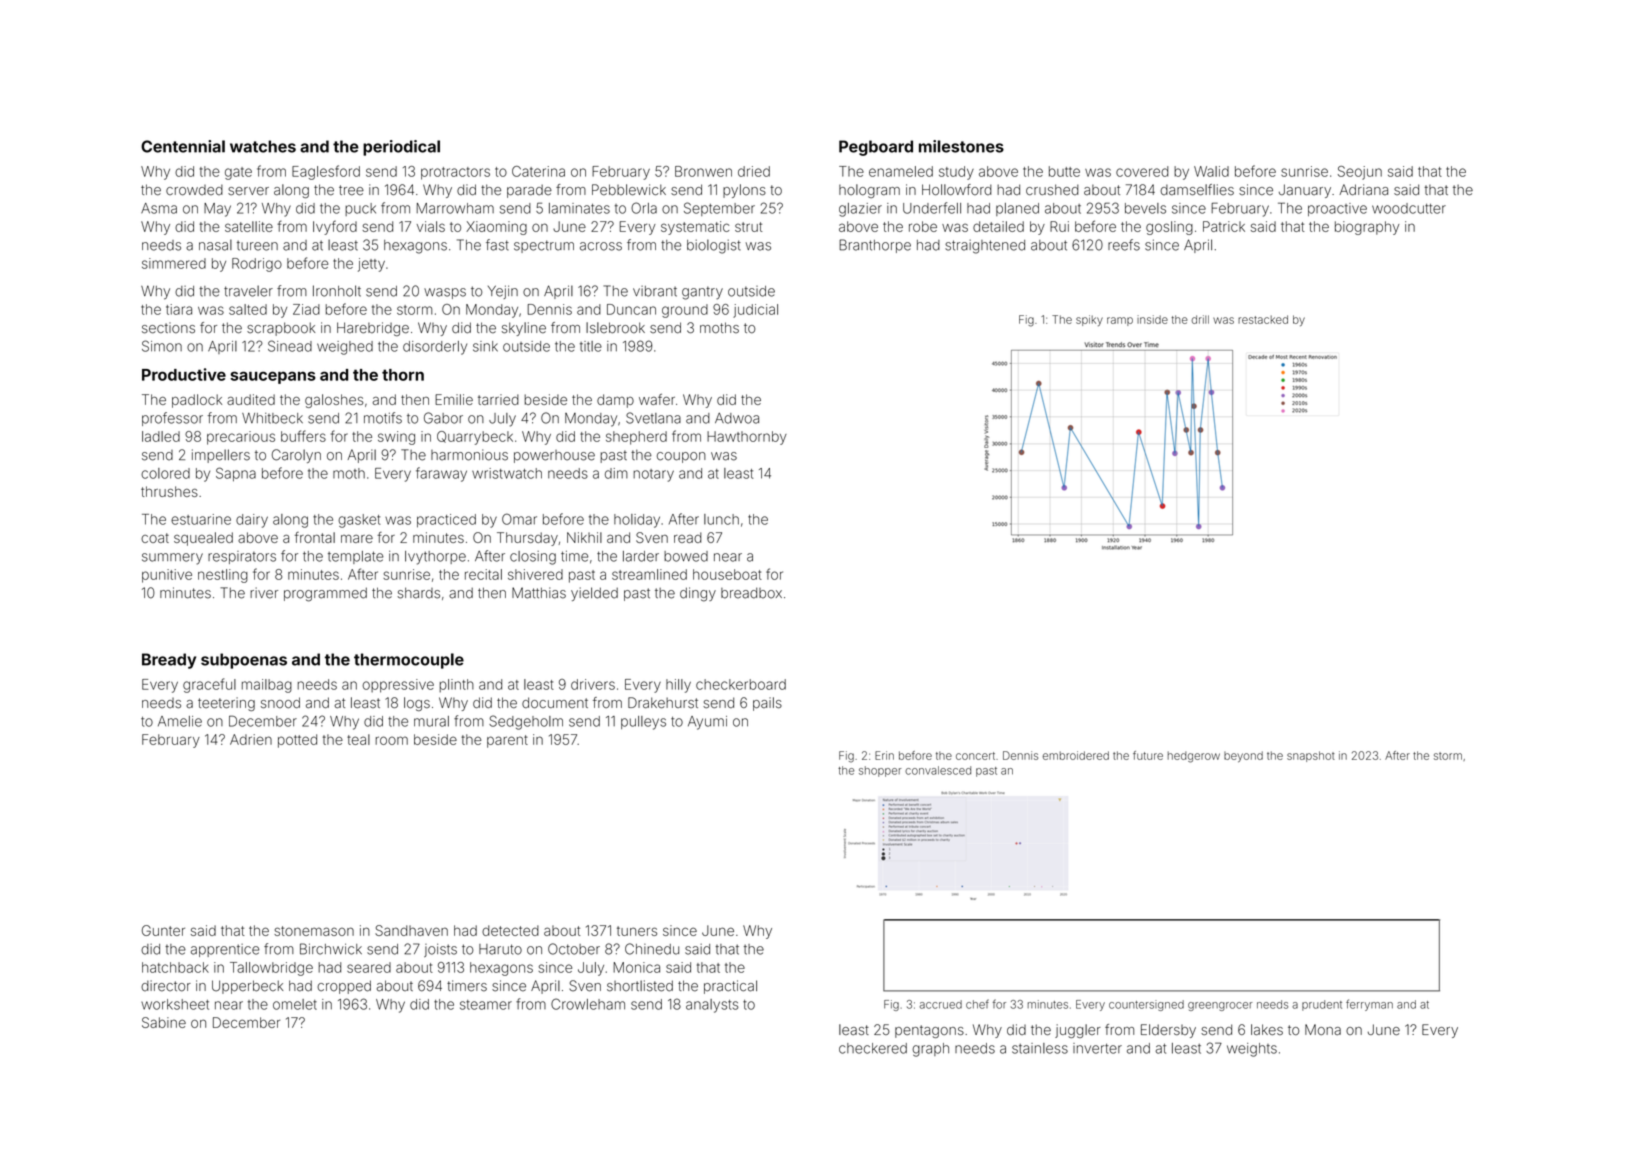 The width and height of the screenshot is (1626, 1150). I want to click on Birchwick, so click(331, 949).
